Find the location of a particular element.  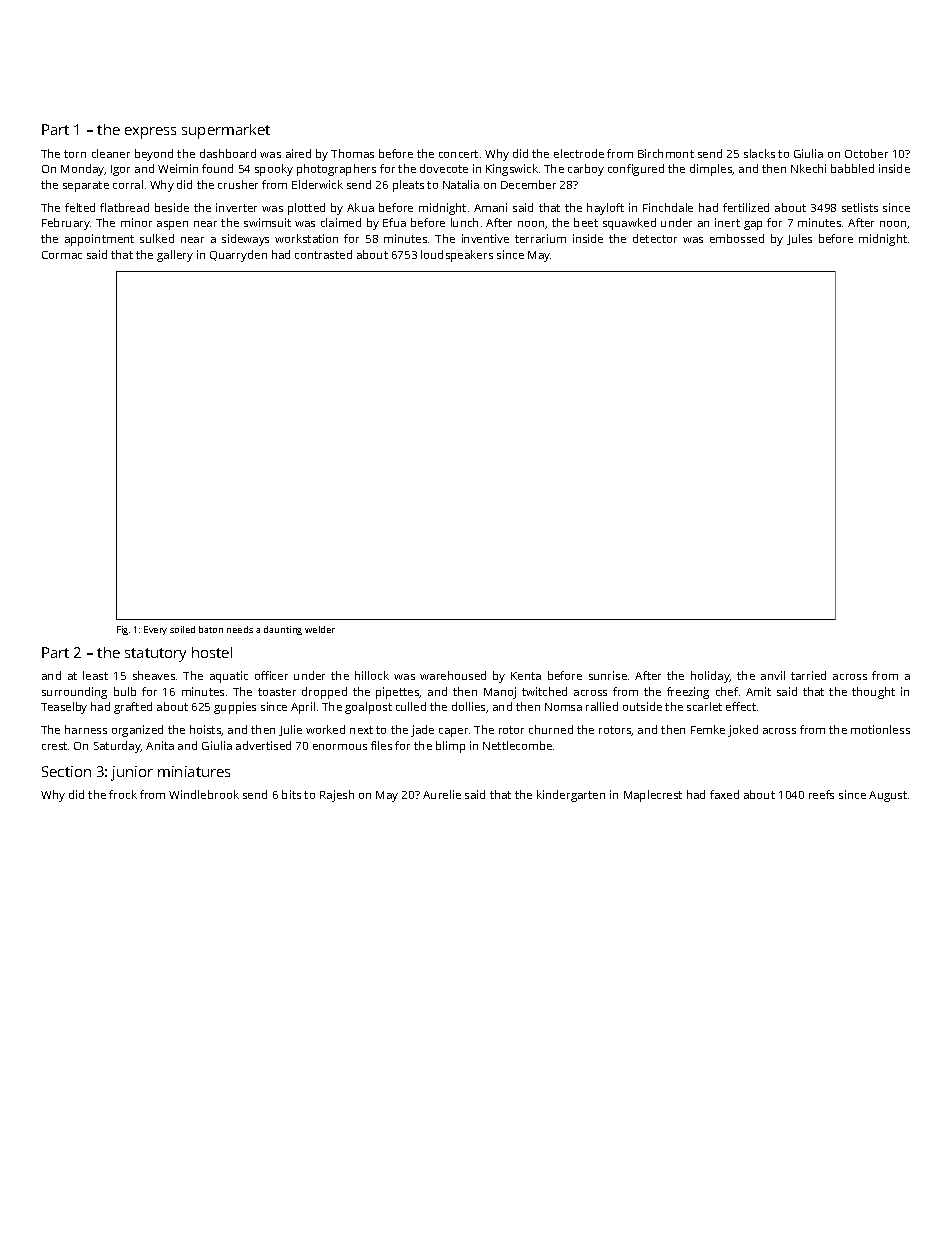

faxed is located at coordinates (724, 794).
